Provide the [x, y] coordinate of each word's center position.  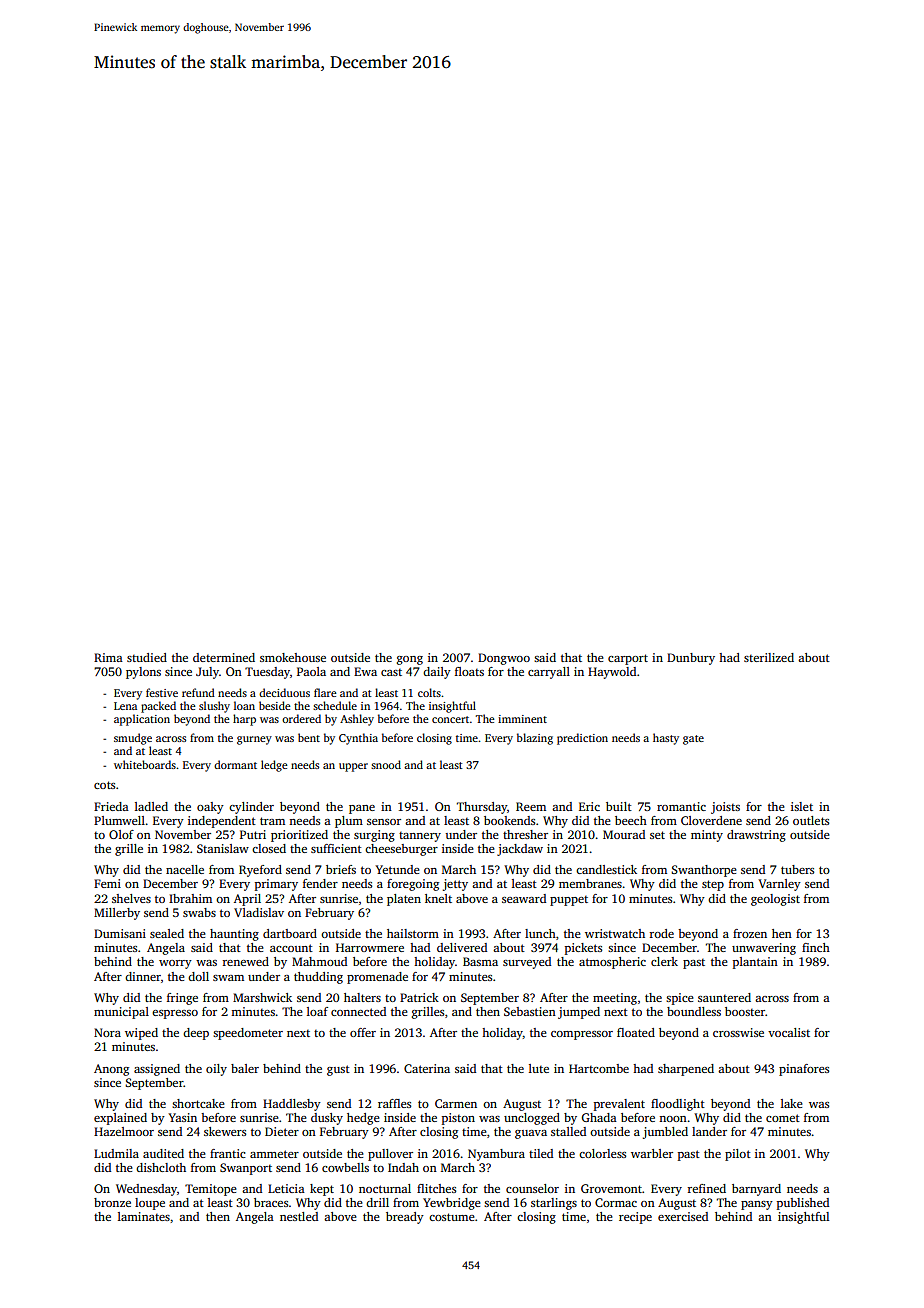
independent [222, 822]
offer [363, 1032]
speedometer [248, 1034]
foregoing [413, 885]
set [657, 835]
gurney [254, 740]
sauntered [724, 997]
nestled [299, 1216]
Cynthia [358, 739]
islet [802, 806]
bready [405, 1218]
